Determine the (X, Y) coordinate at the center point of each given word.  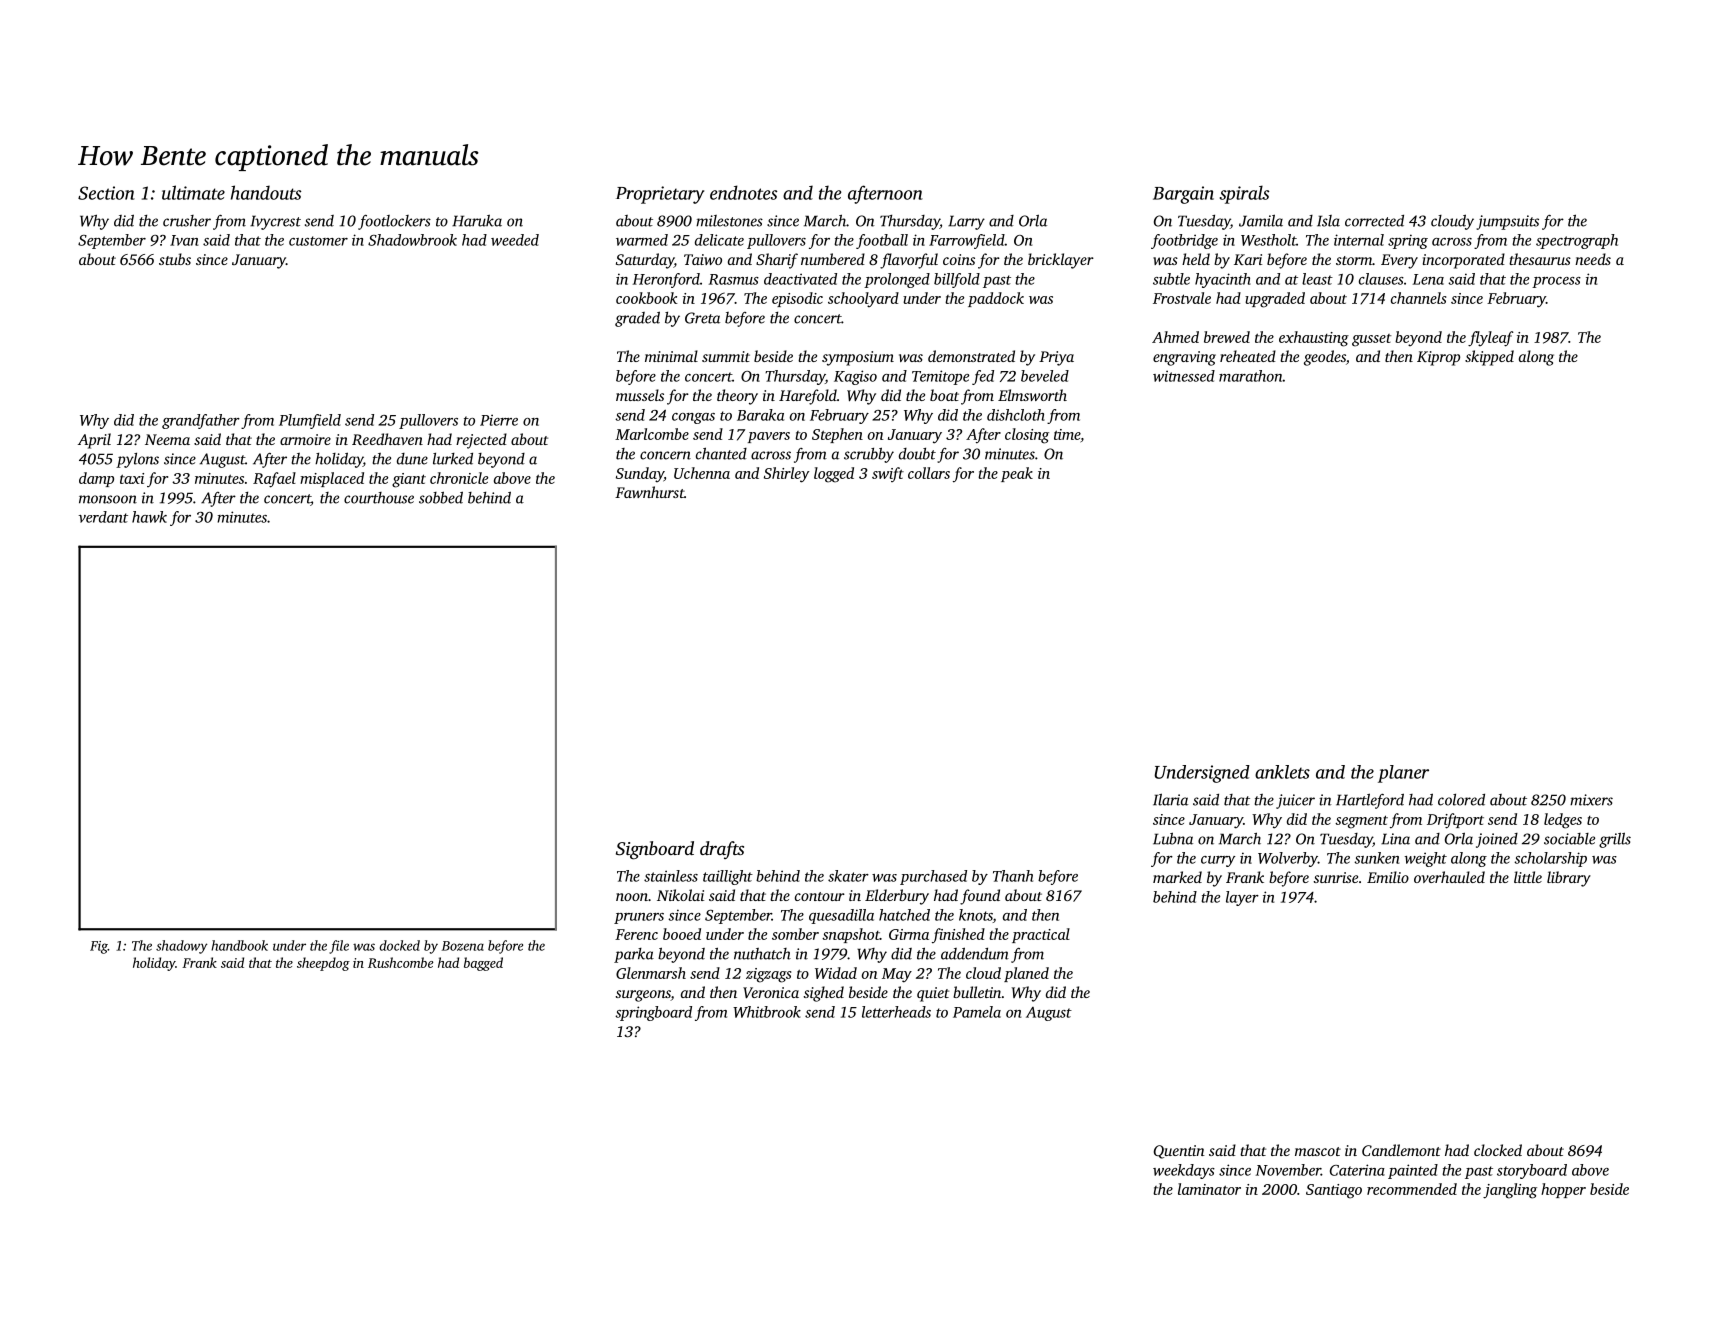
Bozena (463, 946)
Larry (966, 222)
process (1556, 282)
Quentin (1179, 1152)
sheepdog (323, 964)
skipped (1489, 358)
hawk (149, 517)
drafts (722, 850)
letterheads (896, 1012)
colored (1461, 800)
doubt (917, 454)
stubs (175, 259)
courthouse (379, 498)
